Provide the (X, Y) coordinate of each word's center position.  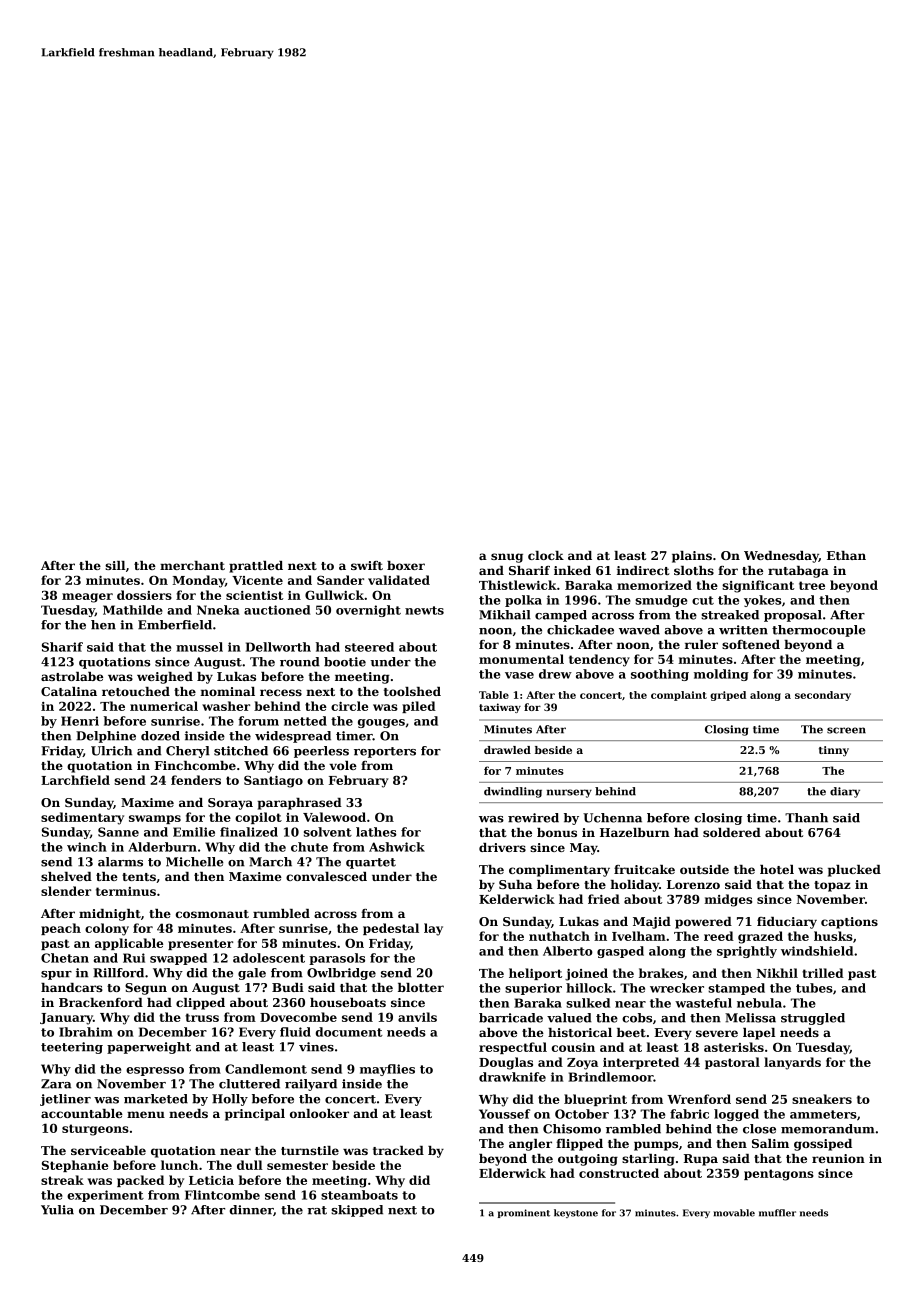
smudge (661, 601)
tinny (834, 751)
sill (115, 565)
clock (546, 555)
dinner (251, 1210)
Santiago (273, 781)
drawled (507, 750)
